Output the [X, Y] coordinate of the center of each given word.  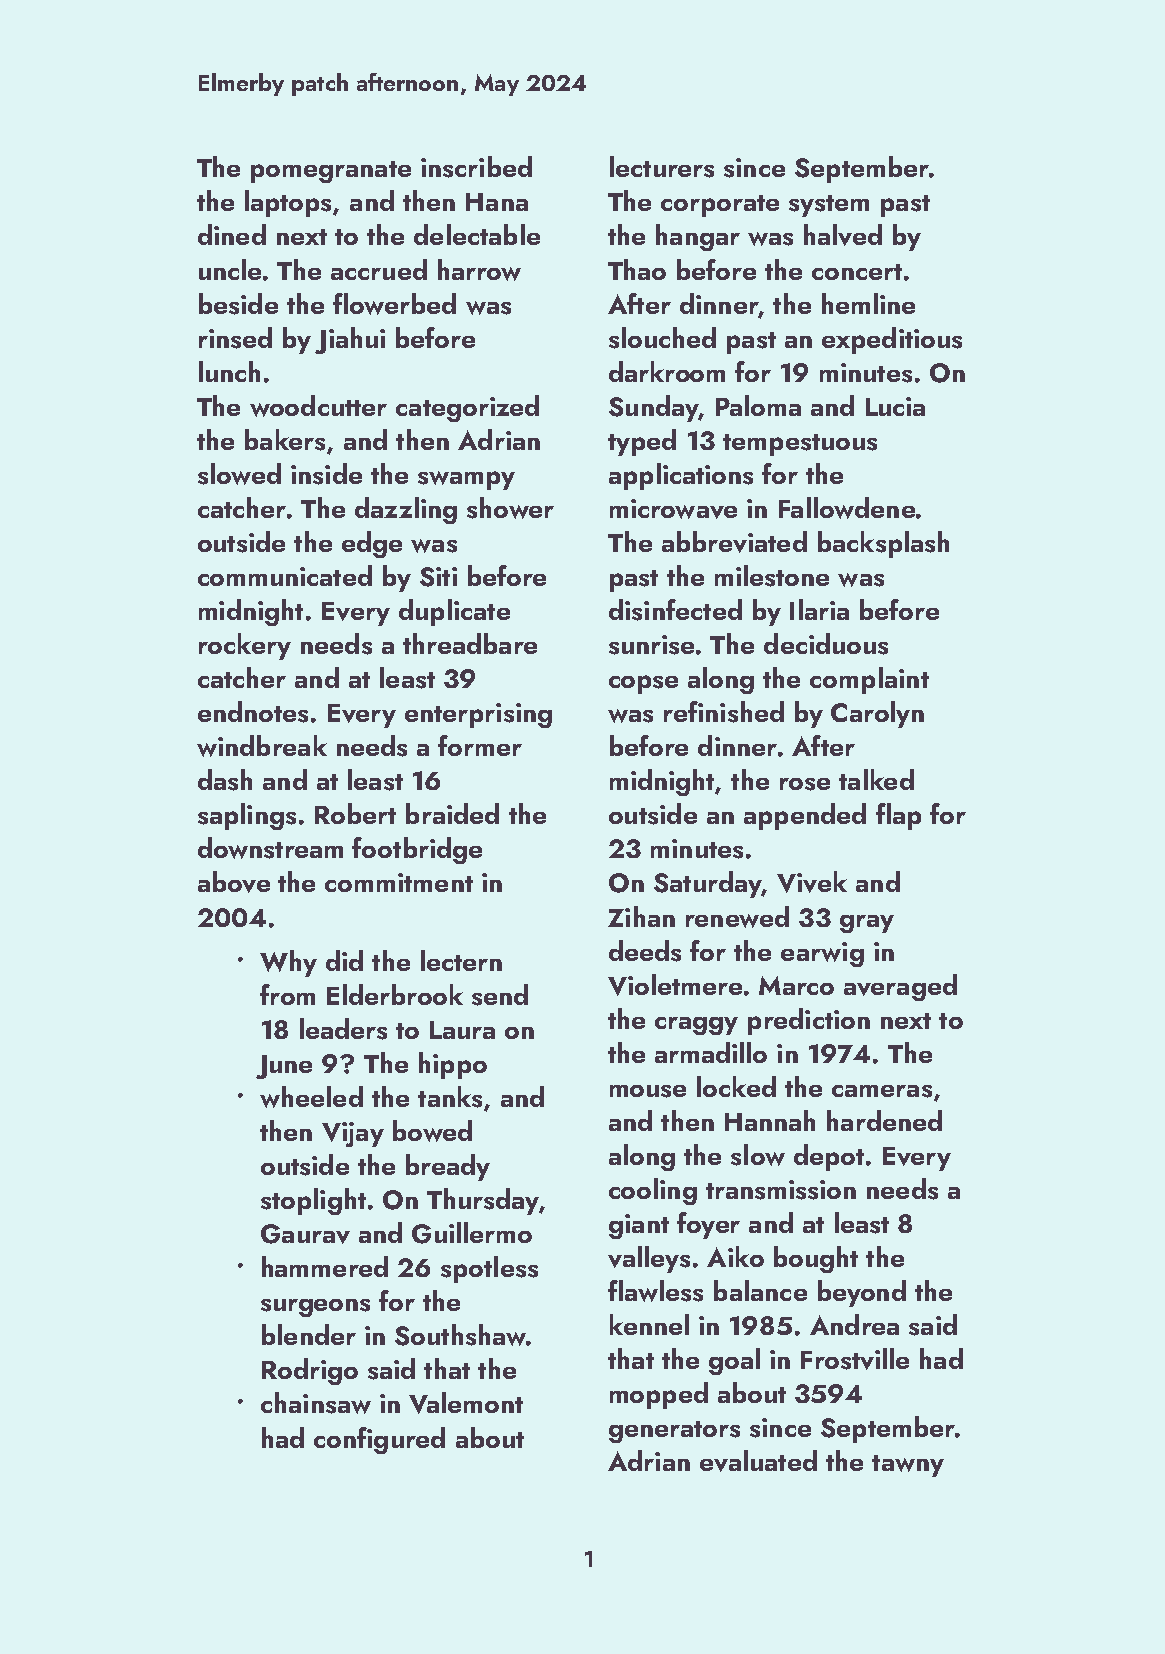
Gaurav [305, 1234]
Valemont [466, 1403]
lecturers [662, 167]
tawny [908, 1466]
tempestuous [800, 445]
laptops [288, 203]
